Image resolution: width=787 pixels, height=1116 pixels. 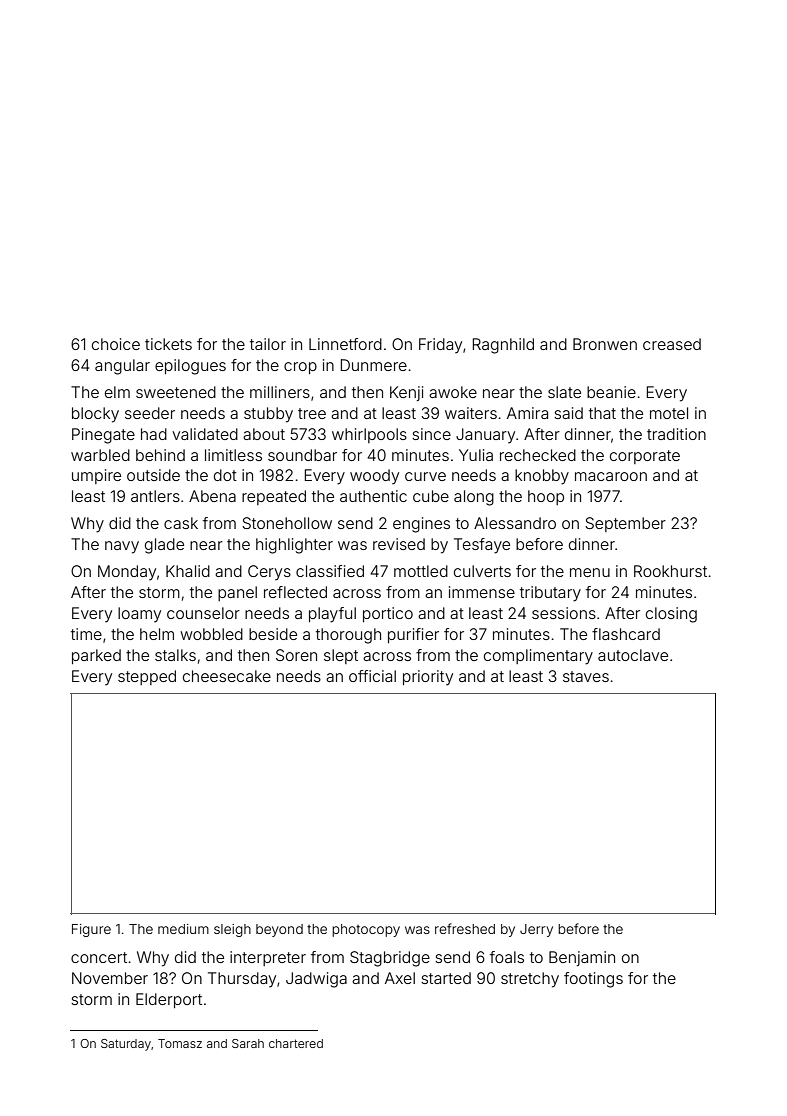 I want to click on waiters, so click(x=471, y=413).
